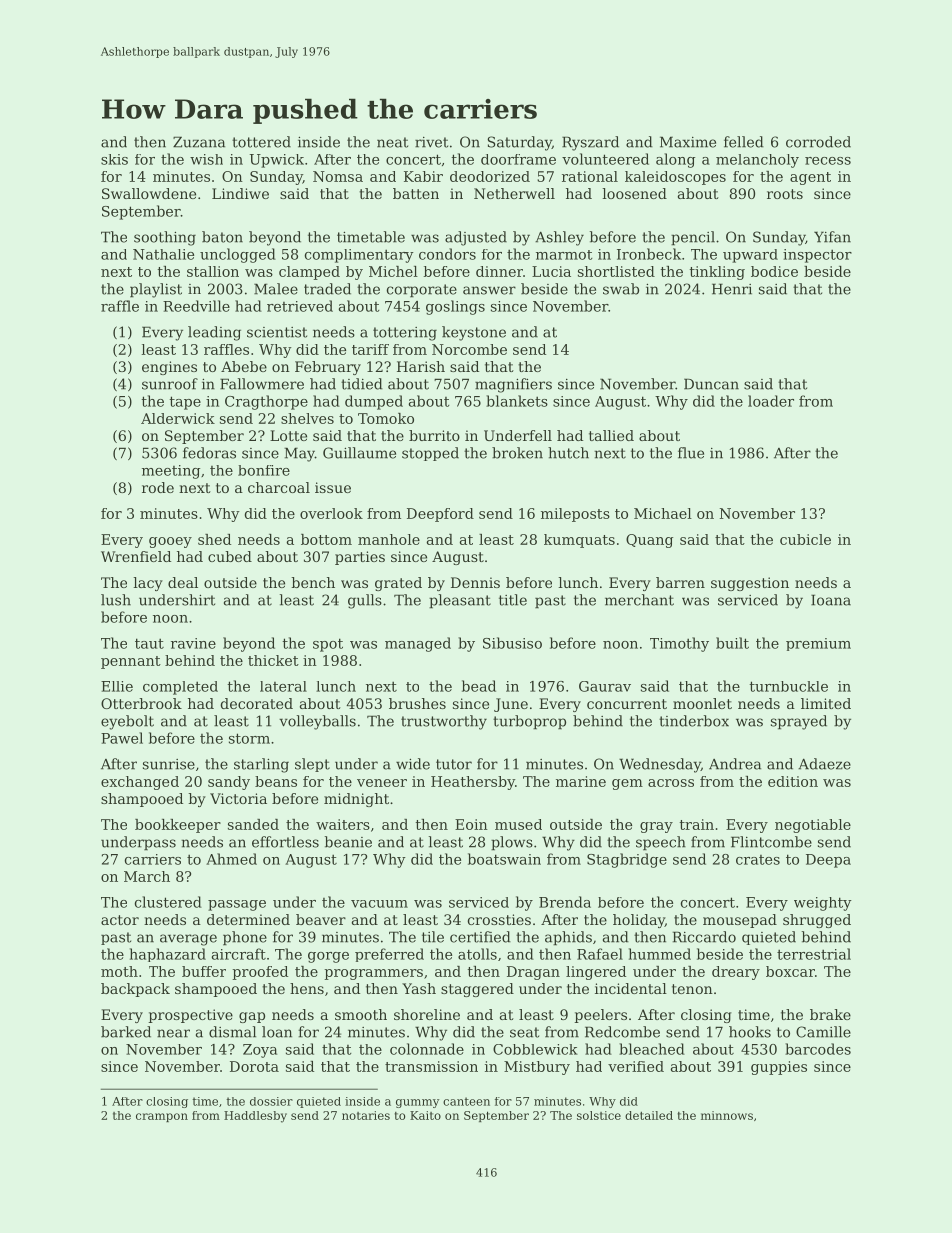  I want to click on midnight, so click(356, 800).
